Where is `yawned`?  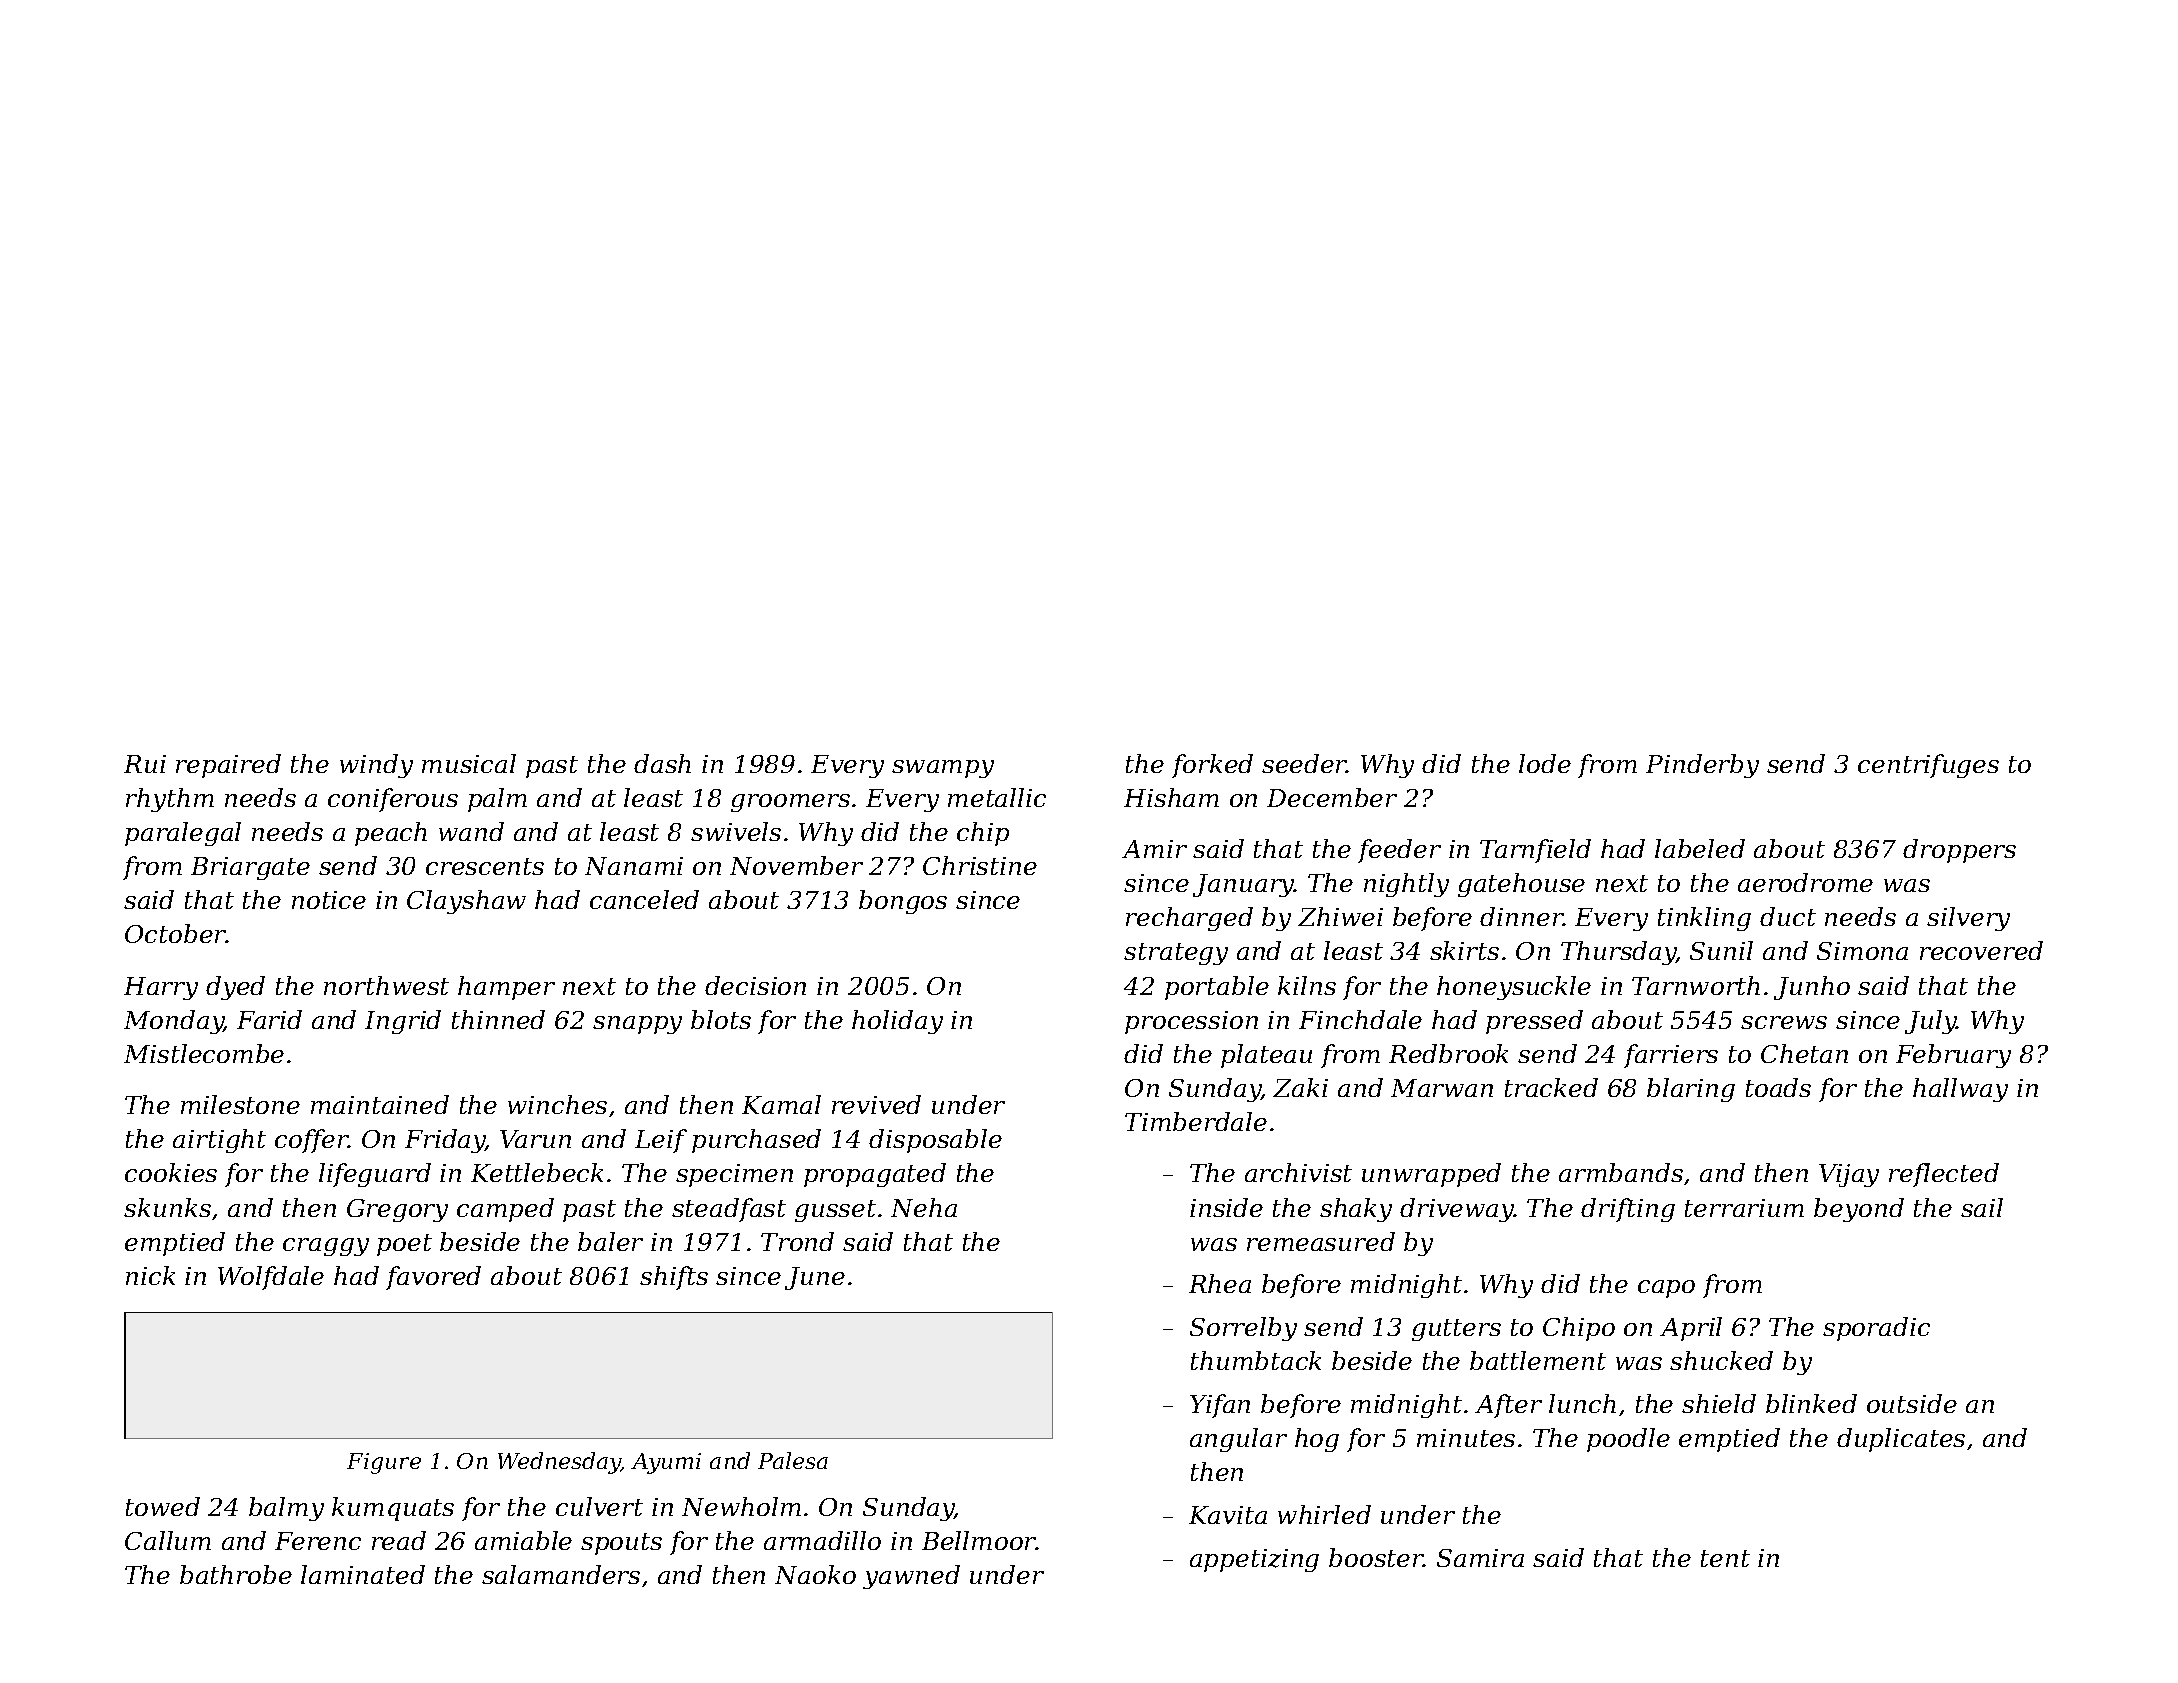 yawned is located at coordinates (911, 1577).
